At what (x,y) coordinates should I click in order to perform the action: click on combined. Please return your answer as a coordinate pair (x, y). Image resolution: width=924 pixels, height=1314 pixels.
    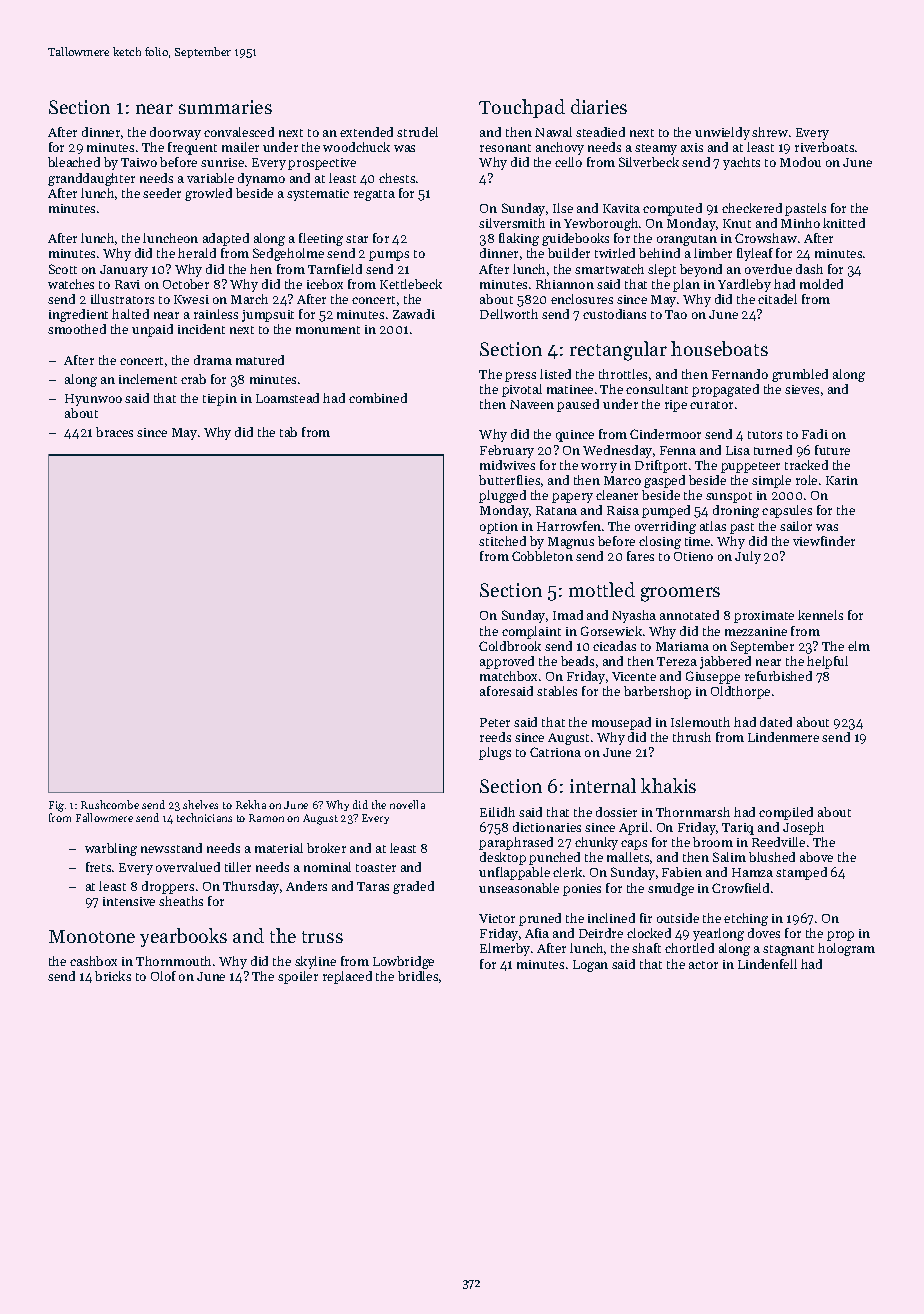
    Looking at the image, I should click on (378, 398).
